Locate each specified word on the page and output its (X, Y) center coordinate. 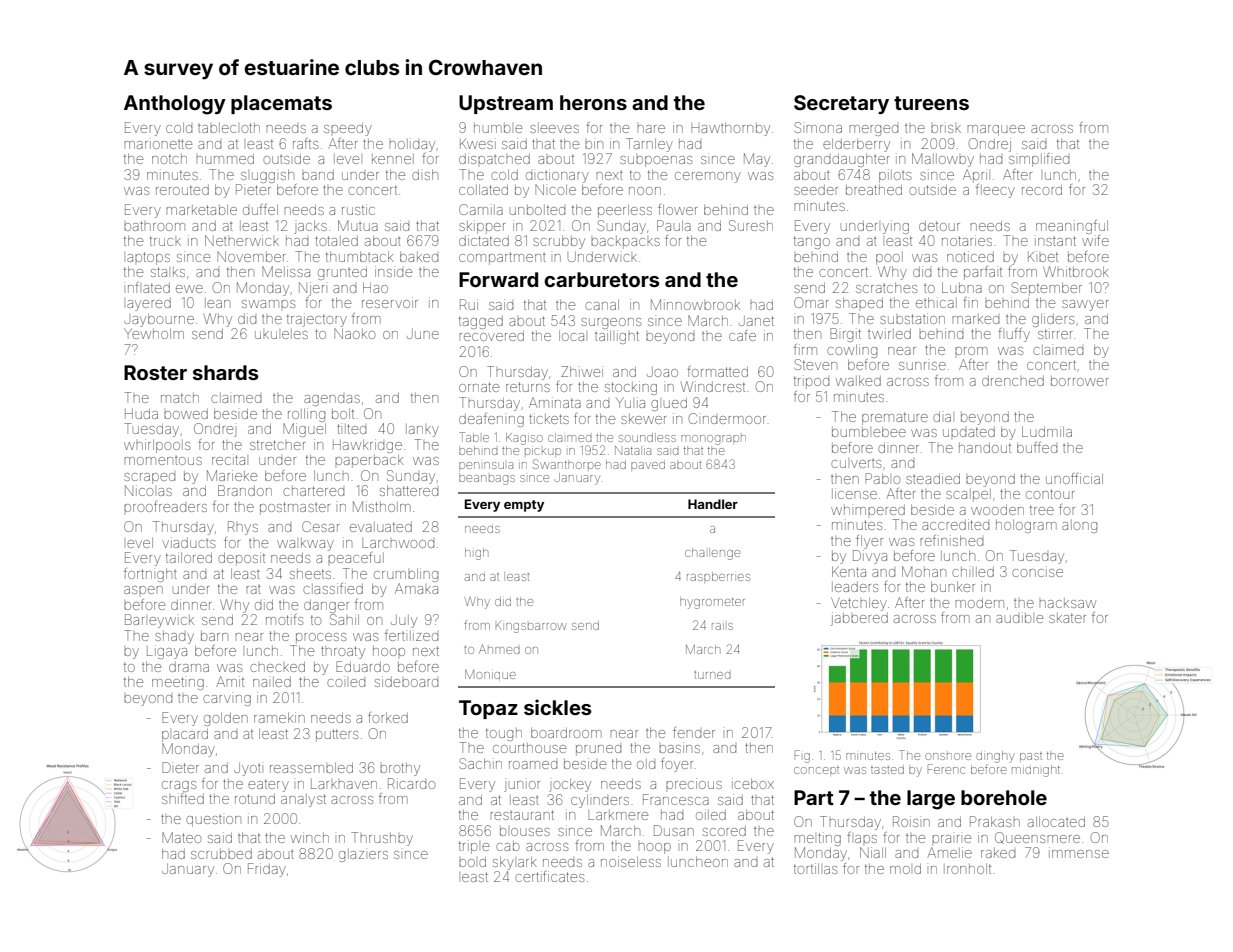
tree (1042, 510)
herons (593, 102)
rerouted (182, 190)
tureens (931, 103)
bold (472, 862)
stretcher (277, 445)
